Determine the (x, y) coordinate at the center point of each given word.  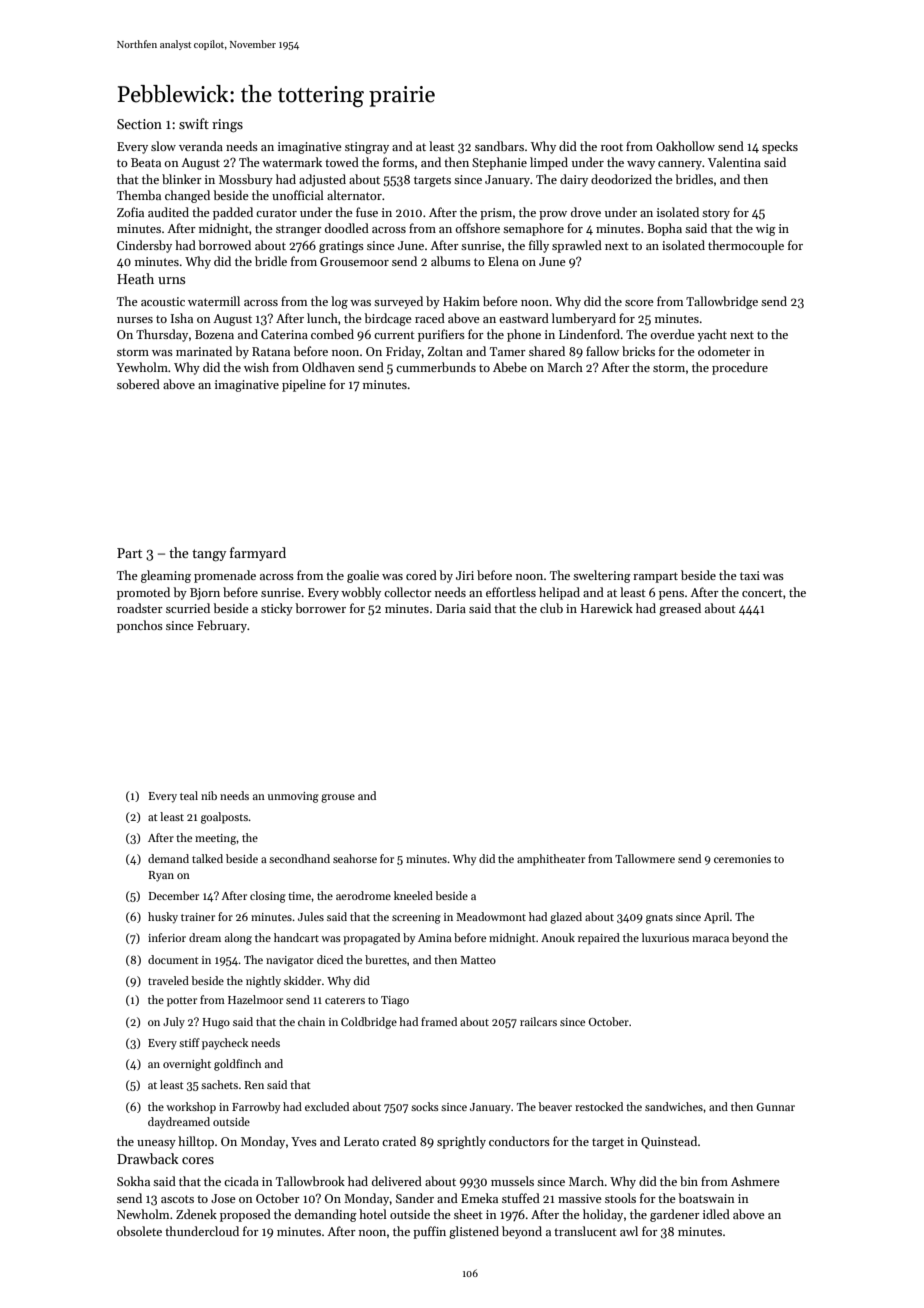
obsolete (139, 1231)
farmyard (258, 554)
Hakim (461, 301)
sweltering (602, 576)
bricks (638, 351)
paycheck (225, 1044)
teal (189, 795)
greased (680, 609)
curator (276, 213)
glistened (474, 1232)
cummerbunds (436, 367)
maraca (710, 939)
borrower (320, 608)
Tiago (395, 1001)
